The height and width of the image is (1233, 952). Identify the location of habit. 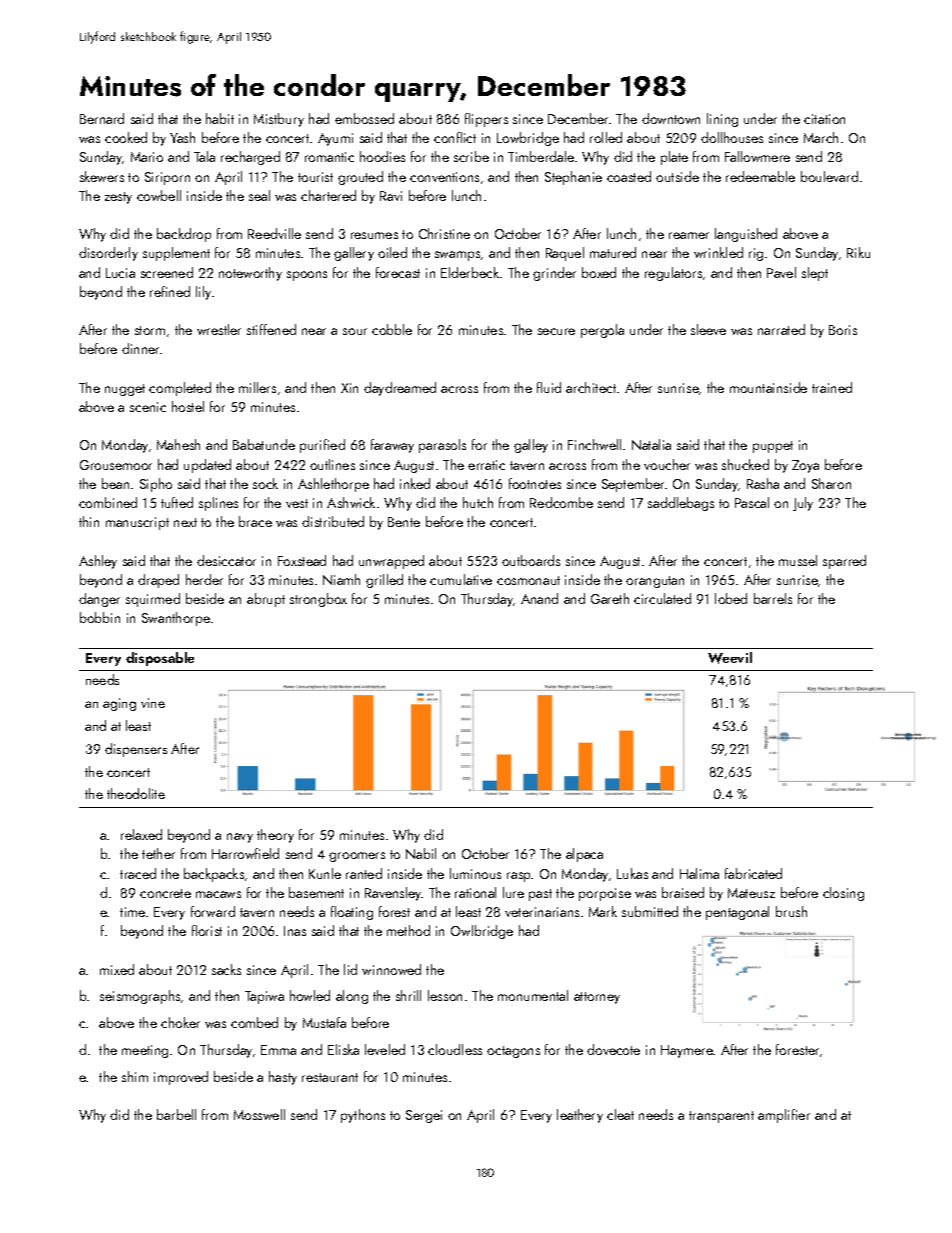
(220, 118).
